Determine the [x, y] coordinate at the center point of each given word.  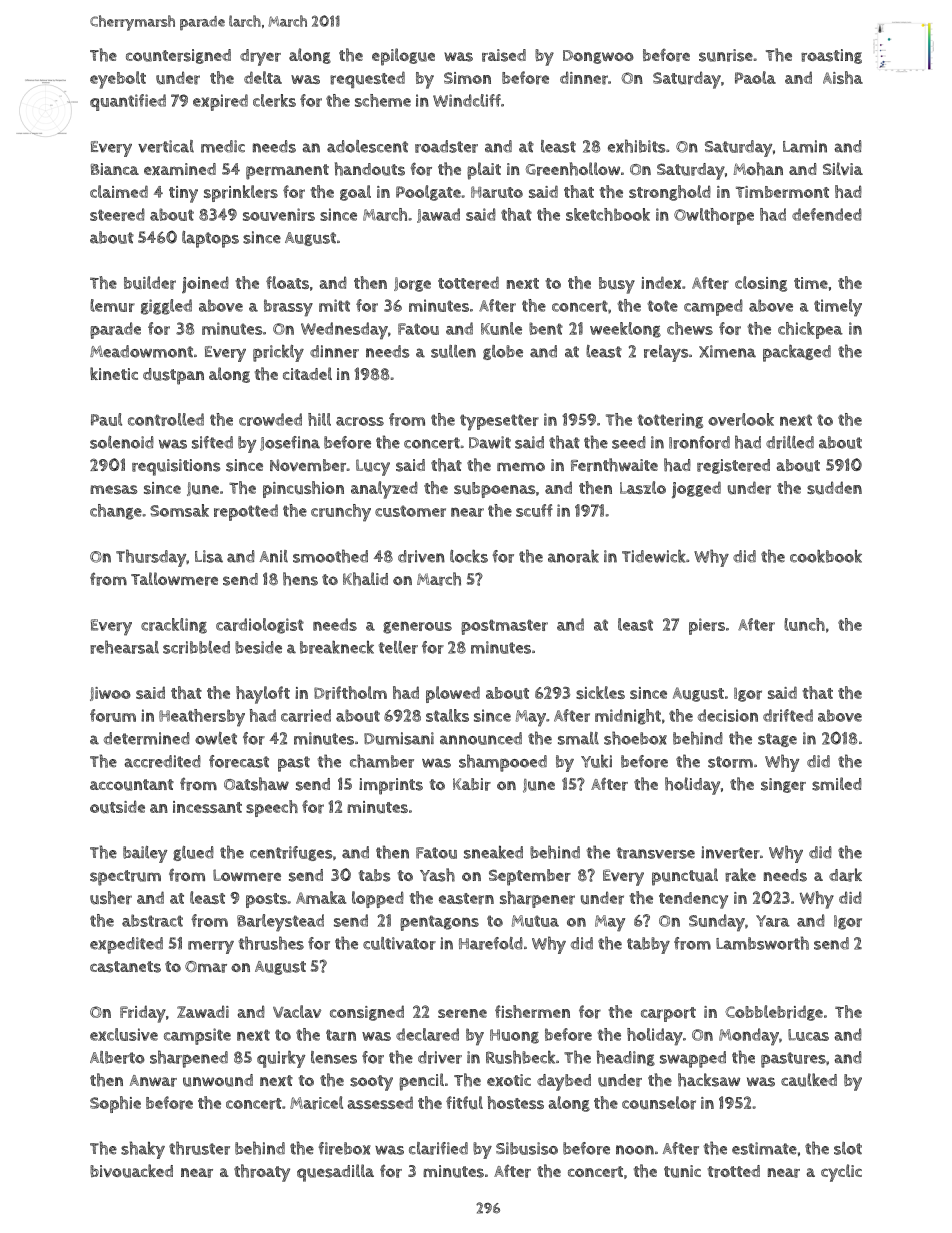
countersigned [178, 56]
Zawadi [203, 1011]
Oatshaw [256, 784]
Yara [773, 921]
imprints [391, 786]
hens [300, 579]
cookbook [826, 556]
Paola [755, 77]
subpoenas [495, 490]
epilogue [403, 57]
